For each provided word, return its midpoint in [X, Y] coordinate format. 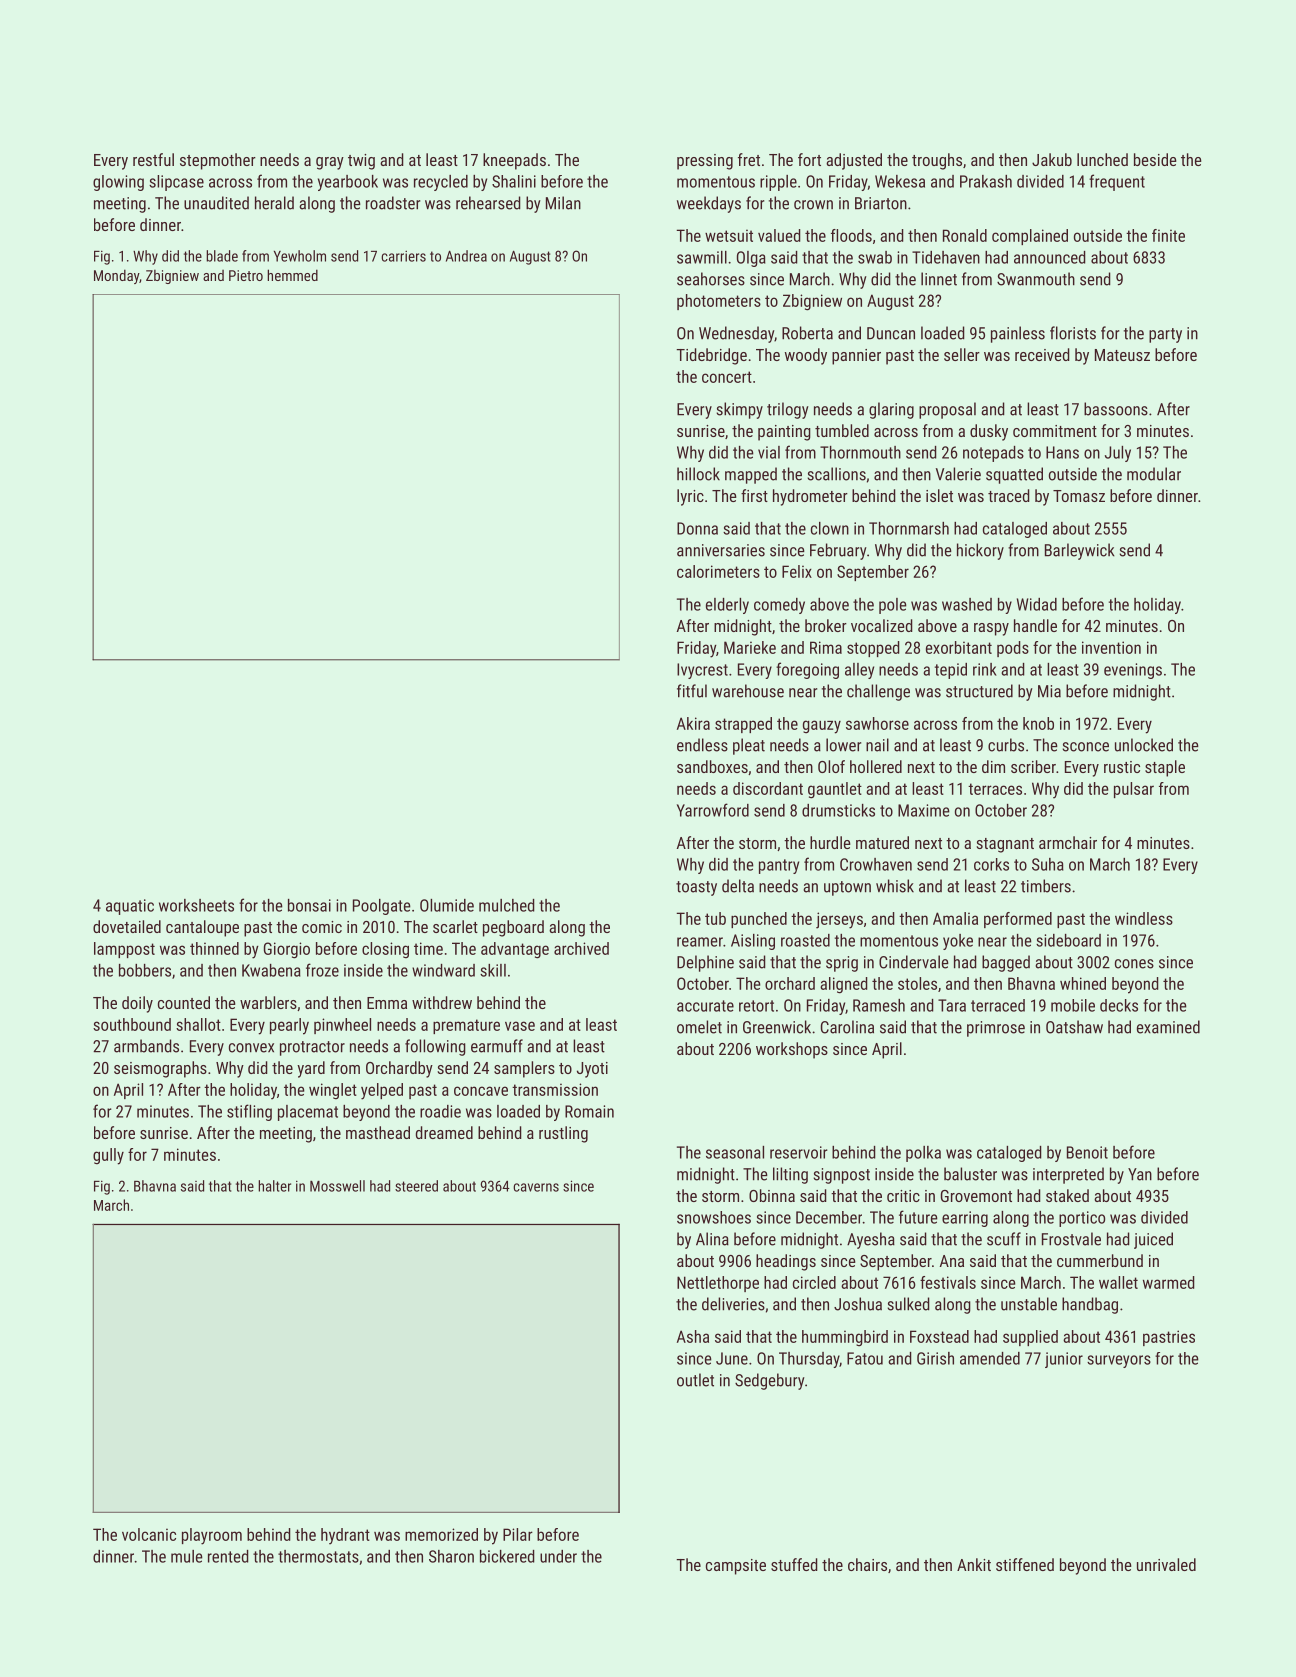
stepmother [218, 161]
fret [749, 159]
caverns [536, 1187]
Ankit [974, 1564]
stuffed [794, 1564]
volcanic [149, 1534]
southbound [132, 1024]
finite [1168, 235]
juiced [1153, 1240]
